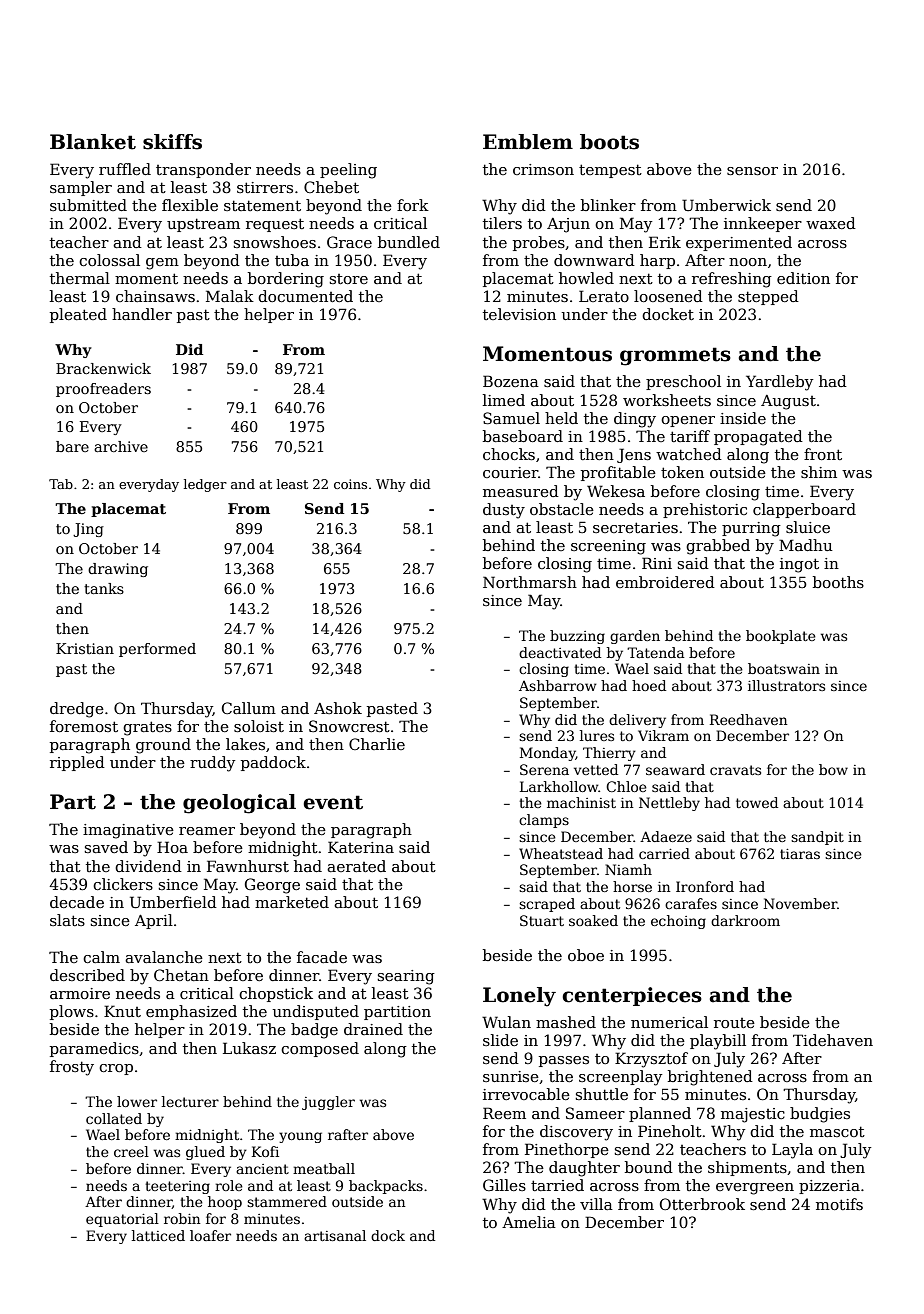 This screenshot has width=924, height=1314. I want to click on clamps, so click(544, 821).
